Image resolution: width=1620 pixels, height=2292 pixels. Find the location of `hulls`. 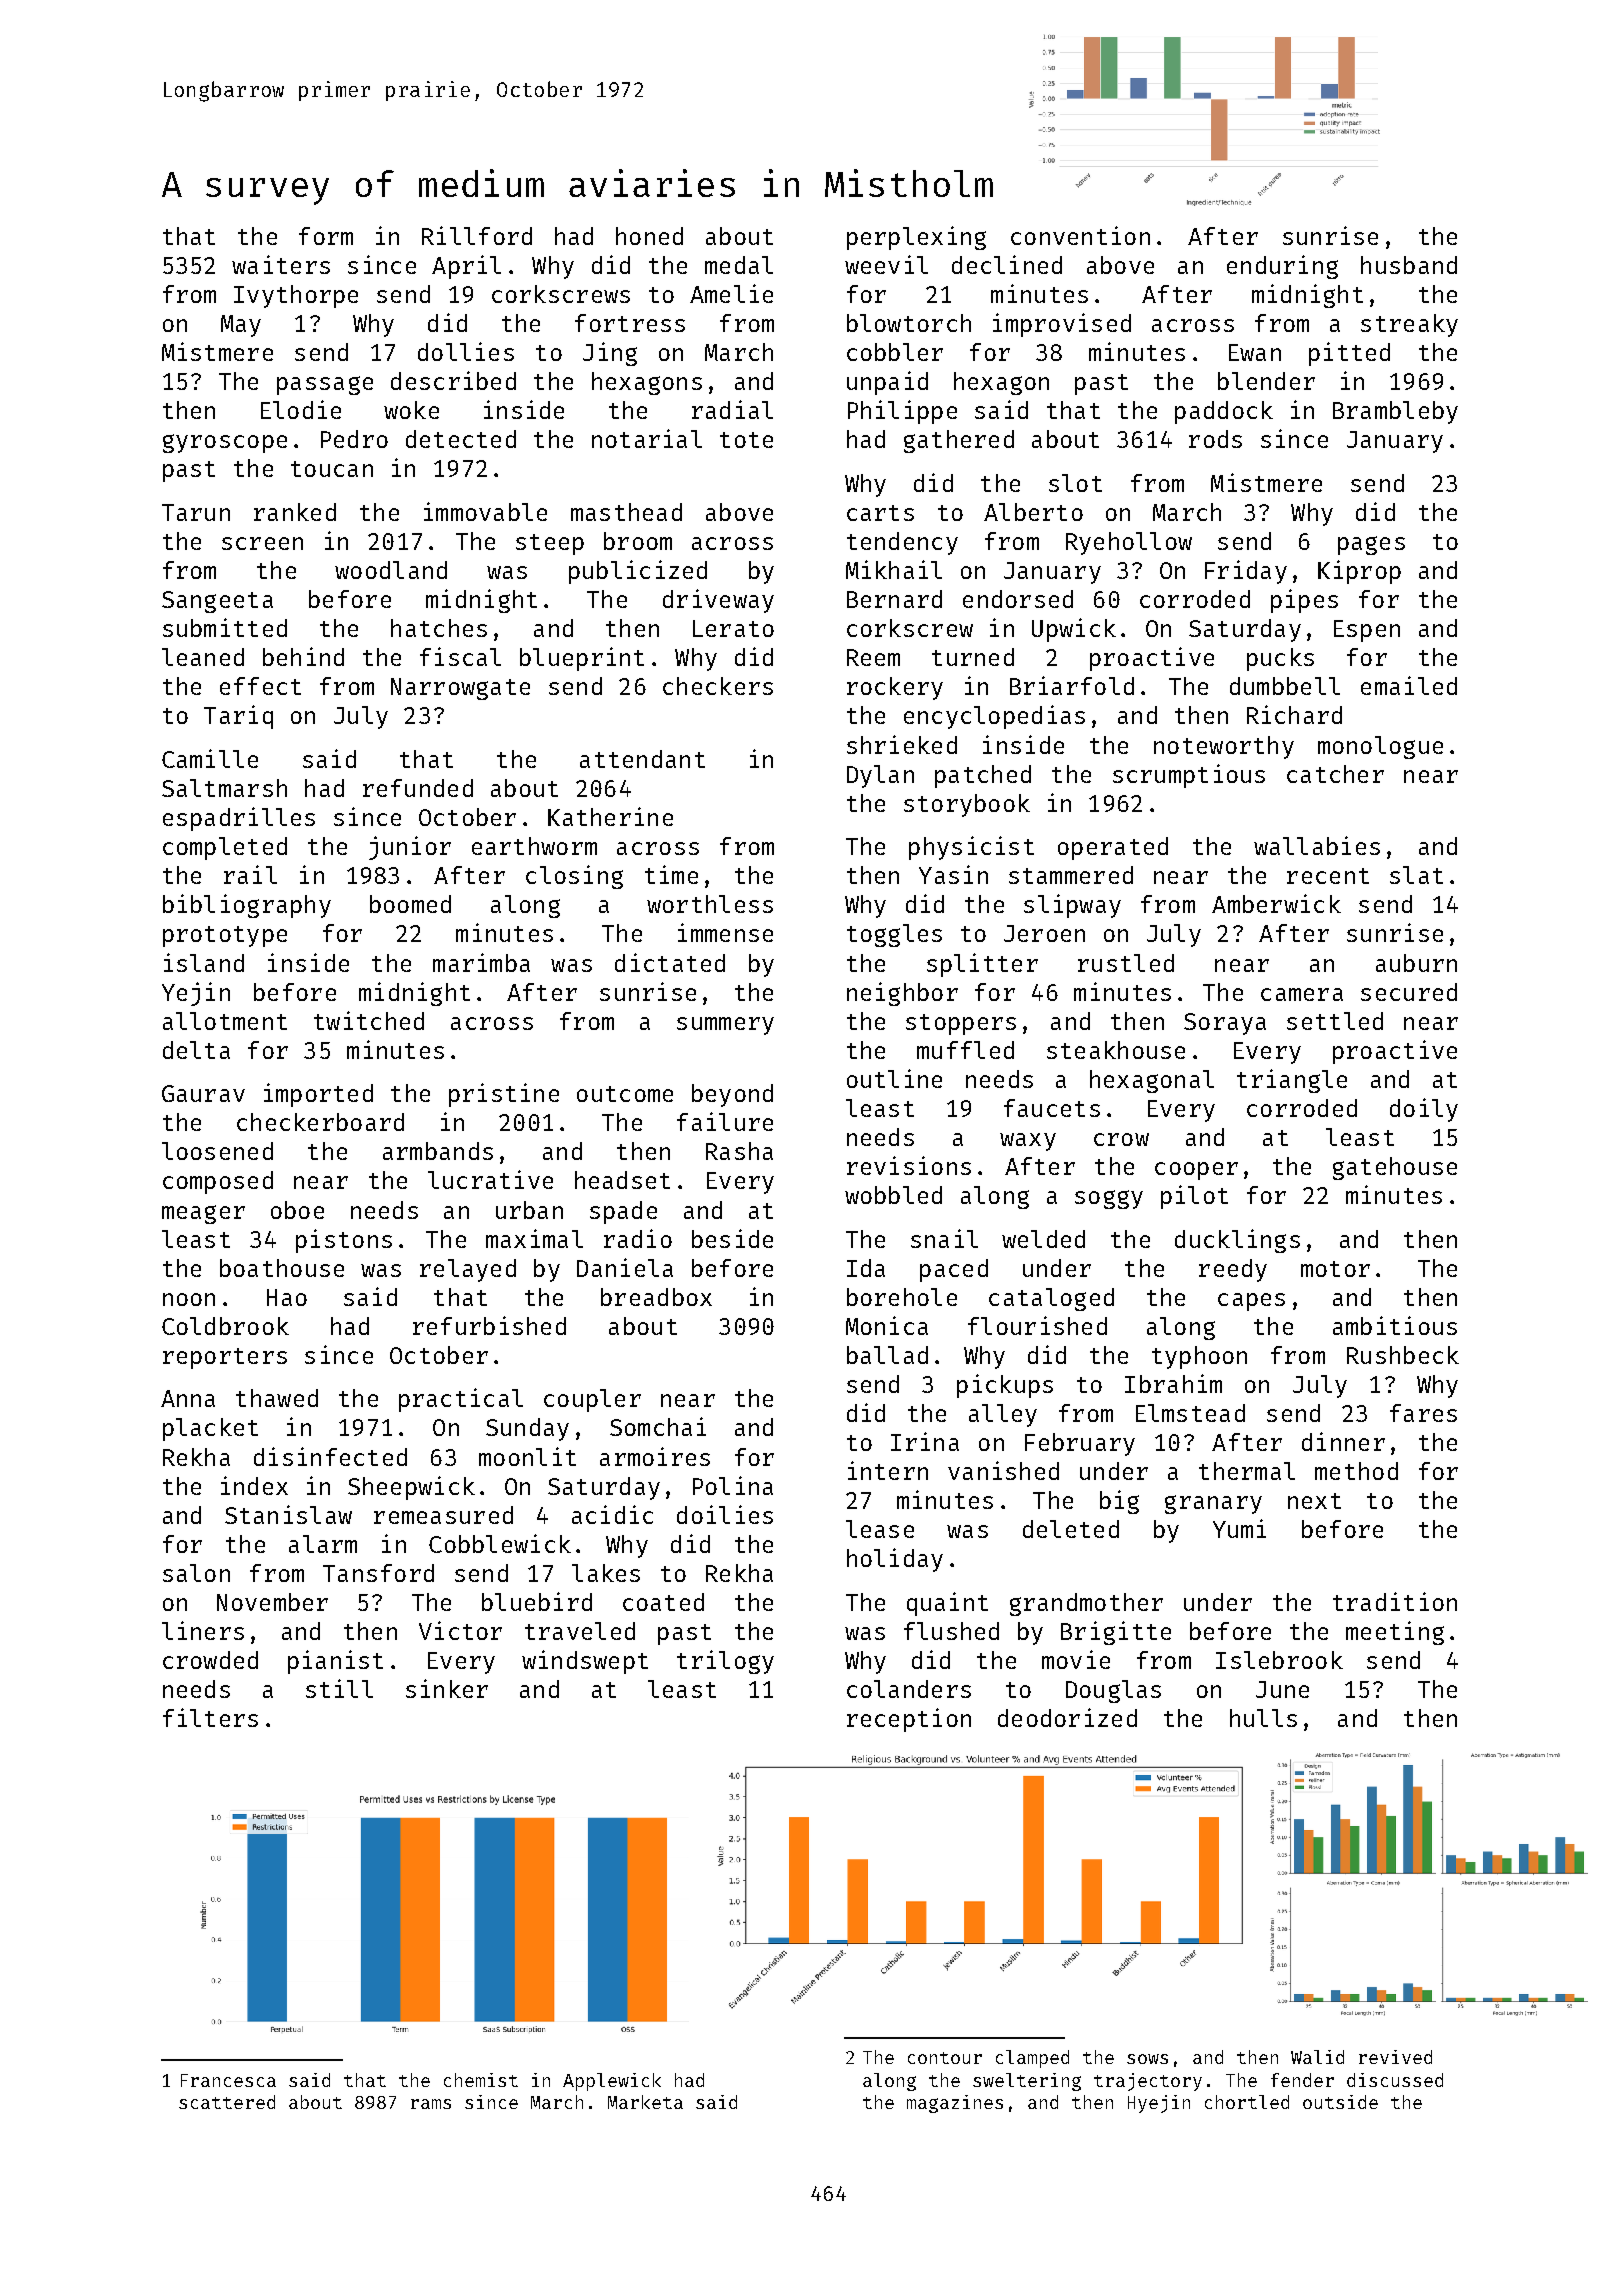

hulls is located at coordinates (1263, 1718).
